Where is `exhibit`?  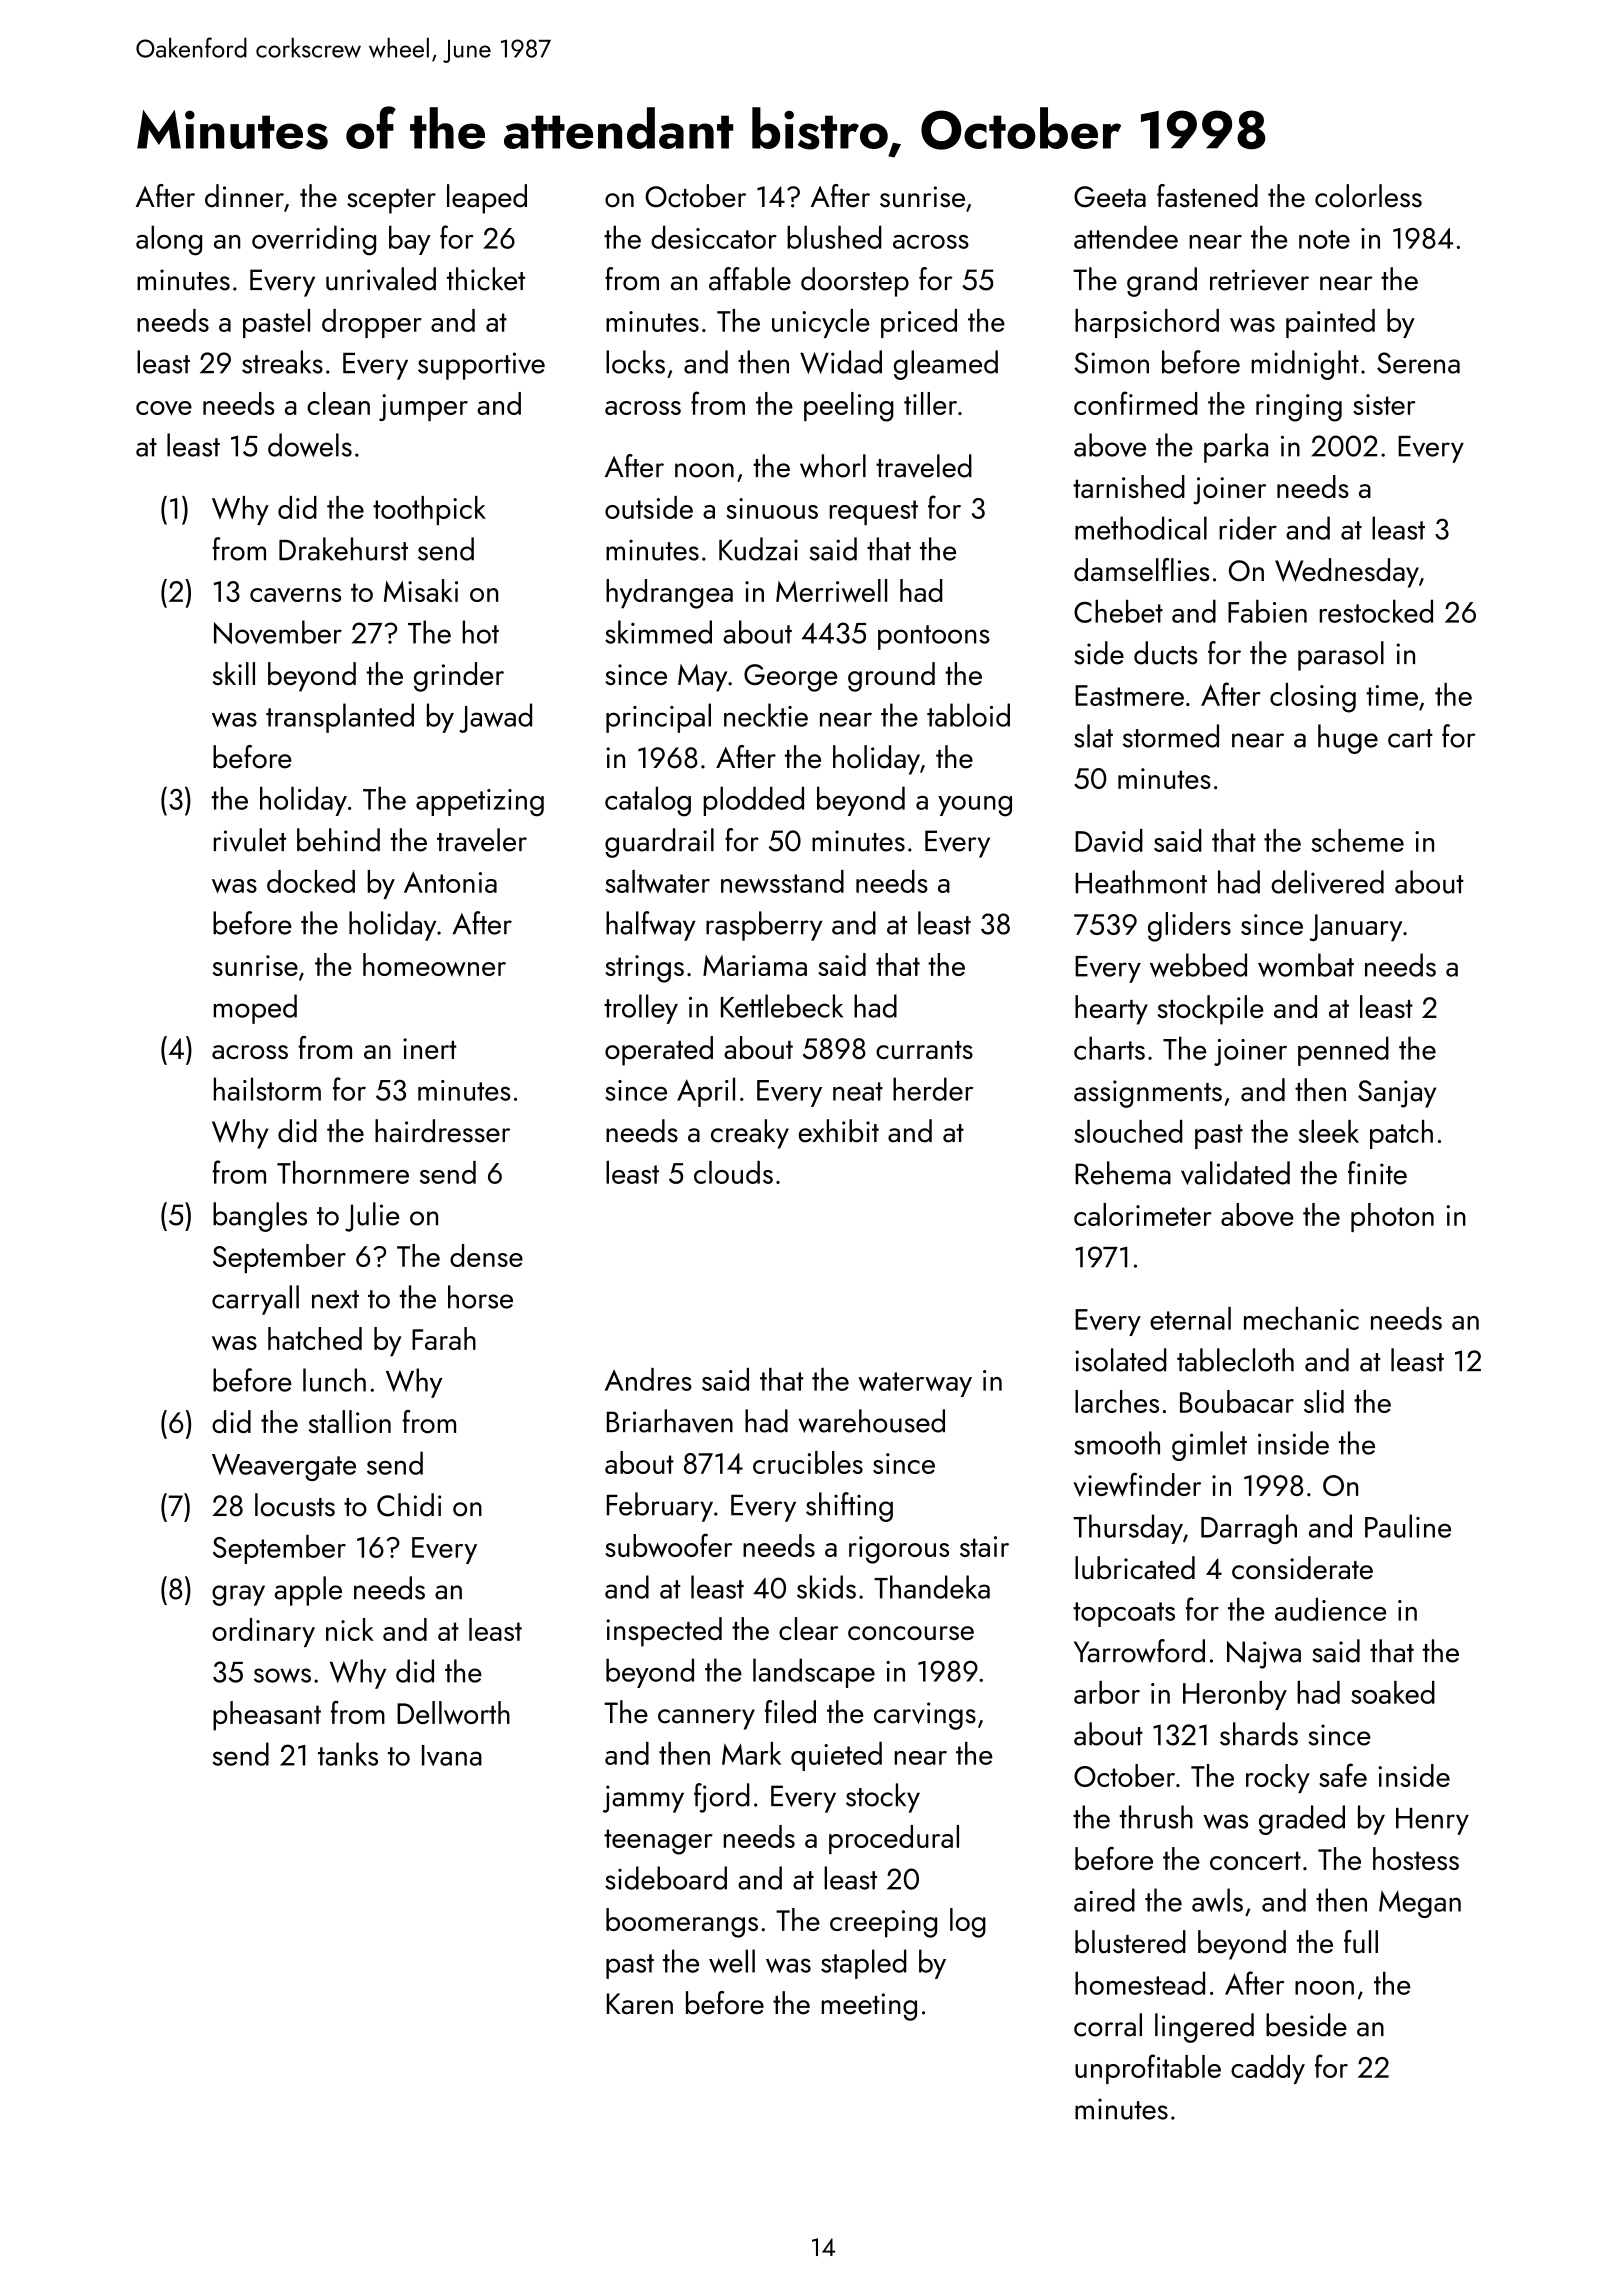
exhibit is located at coordinates (838, 1131).
